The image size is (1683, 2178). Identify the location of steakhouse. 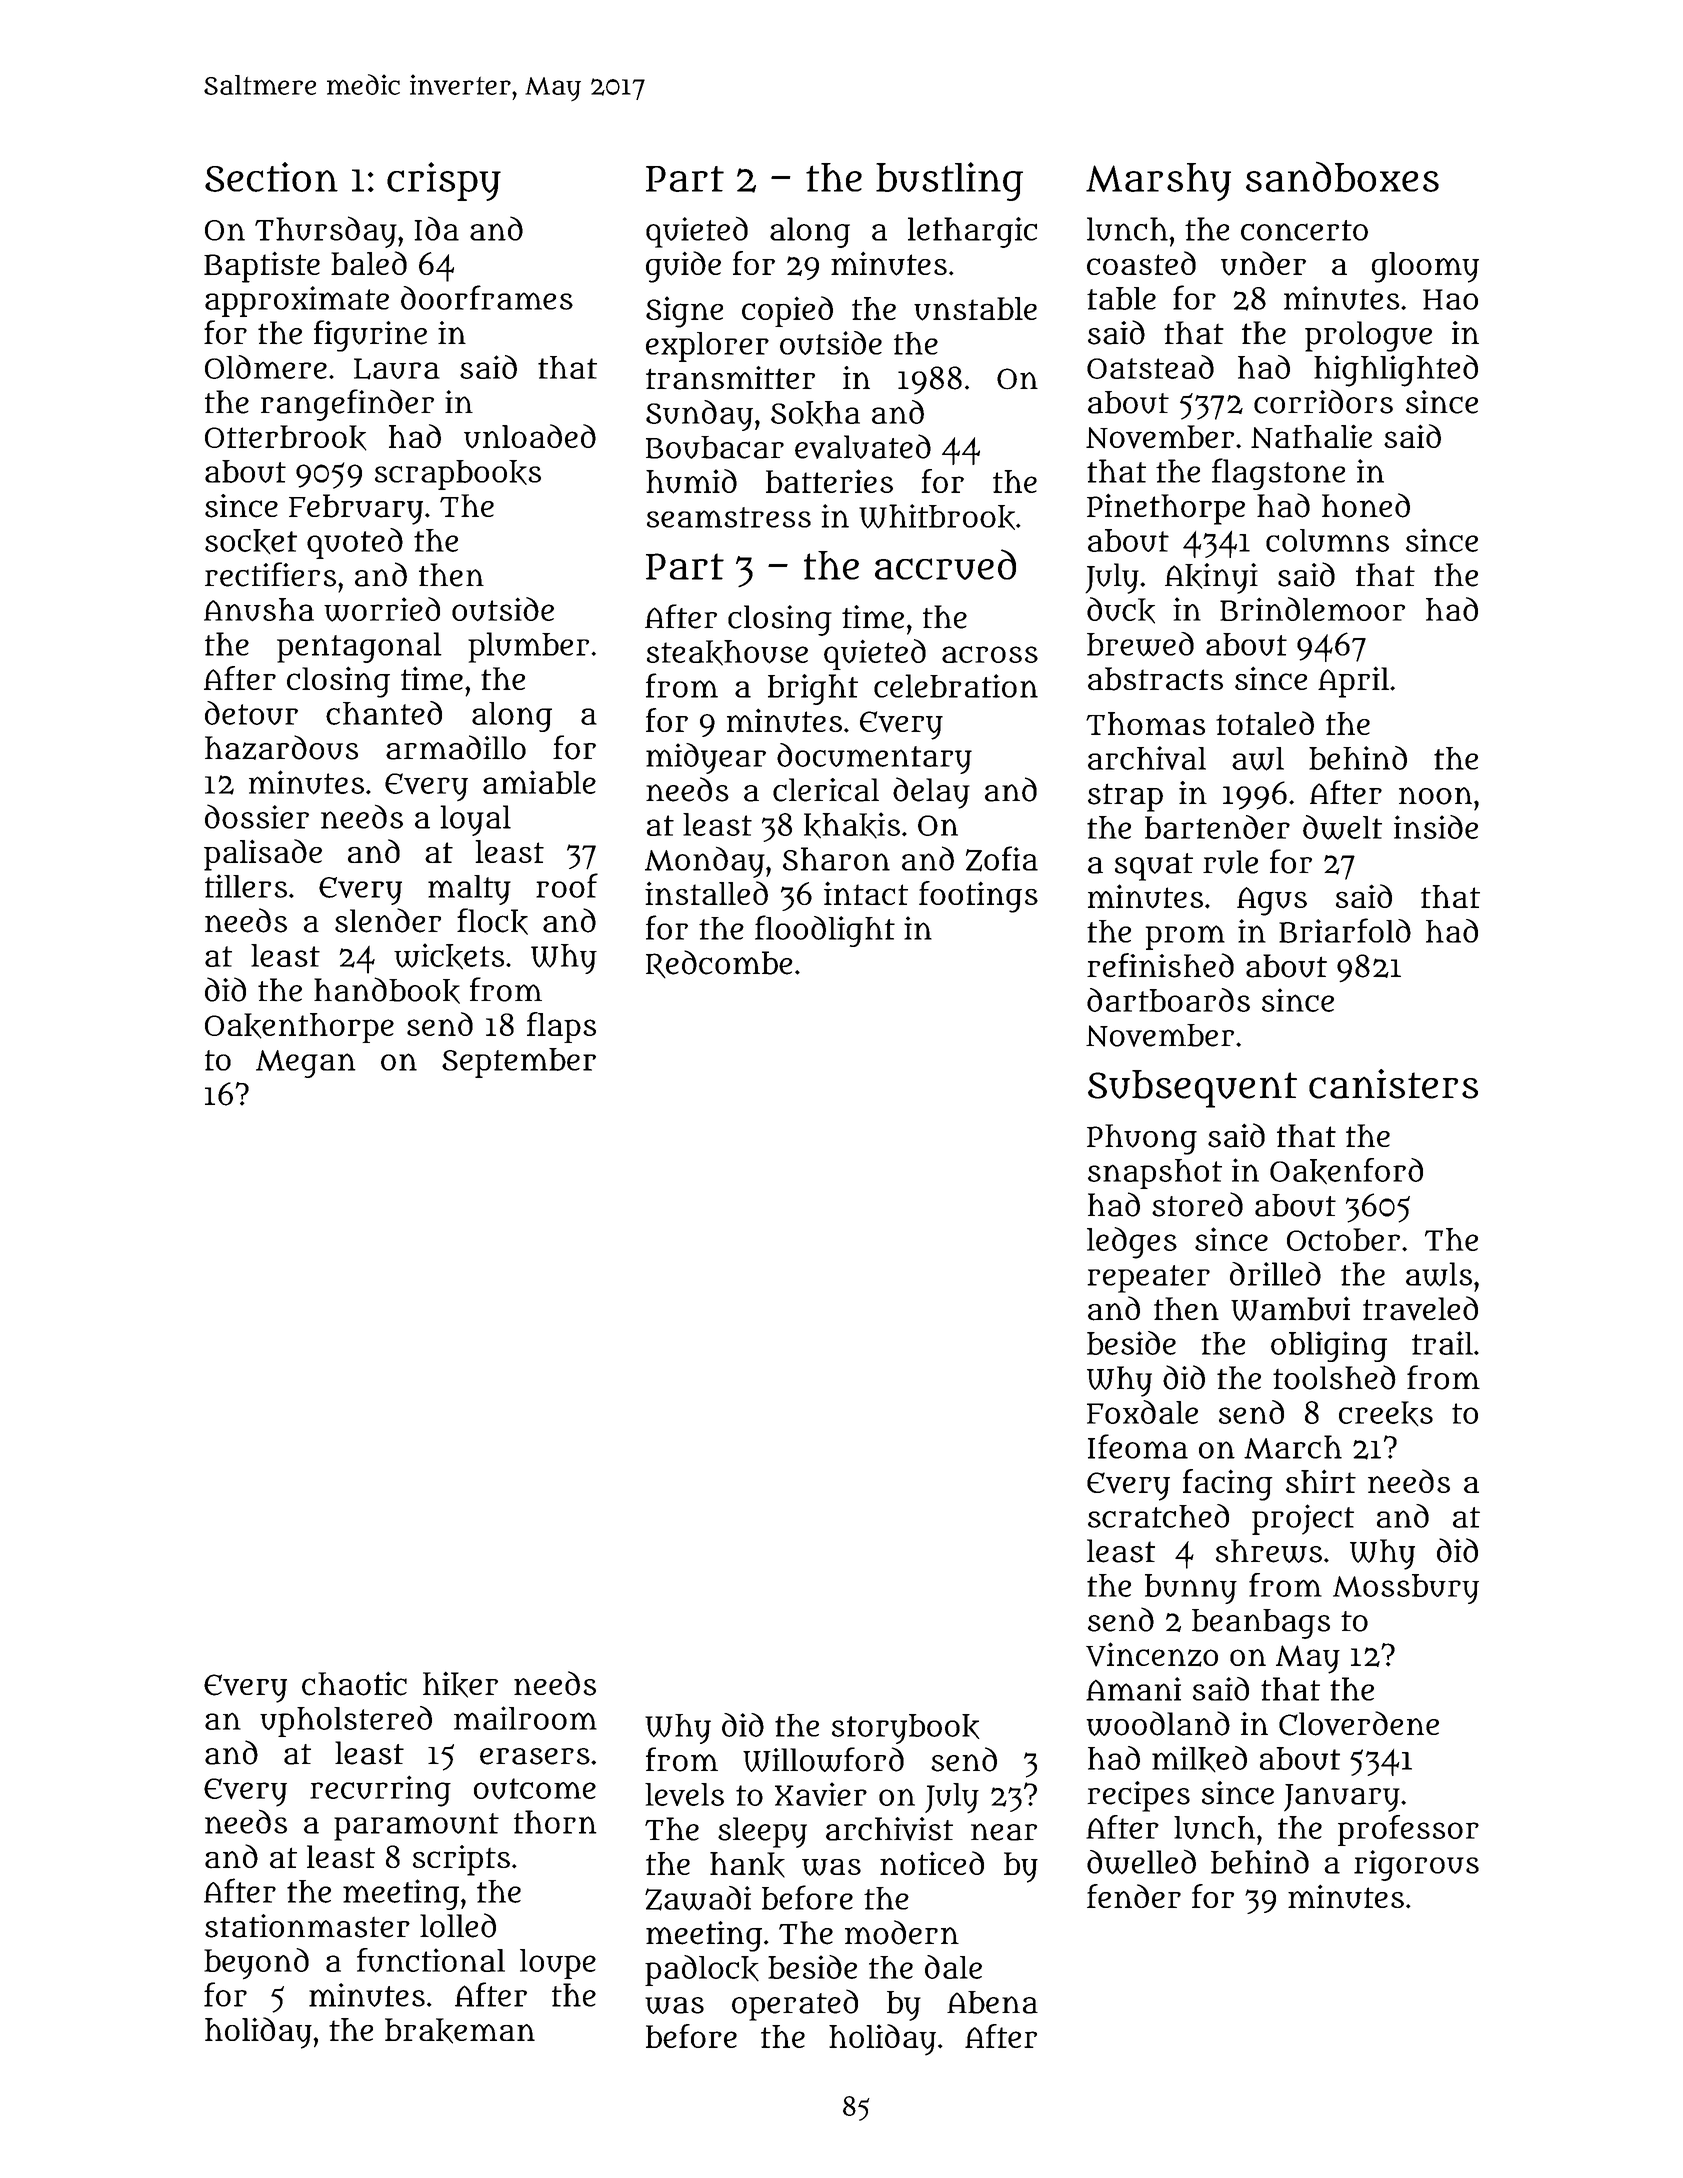
(727, 653).
